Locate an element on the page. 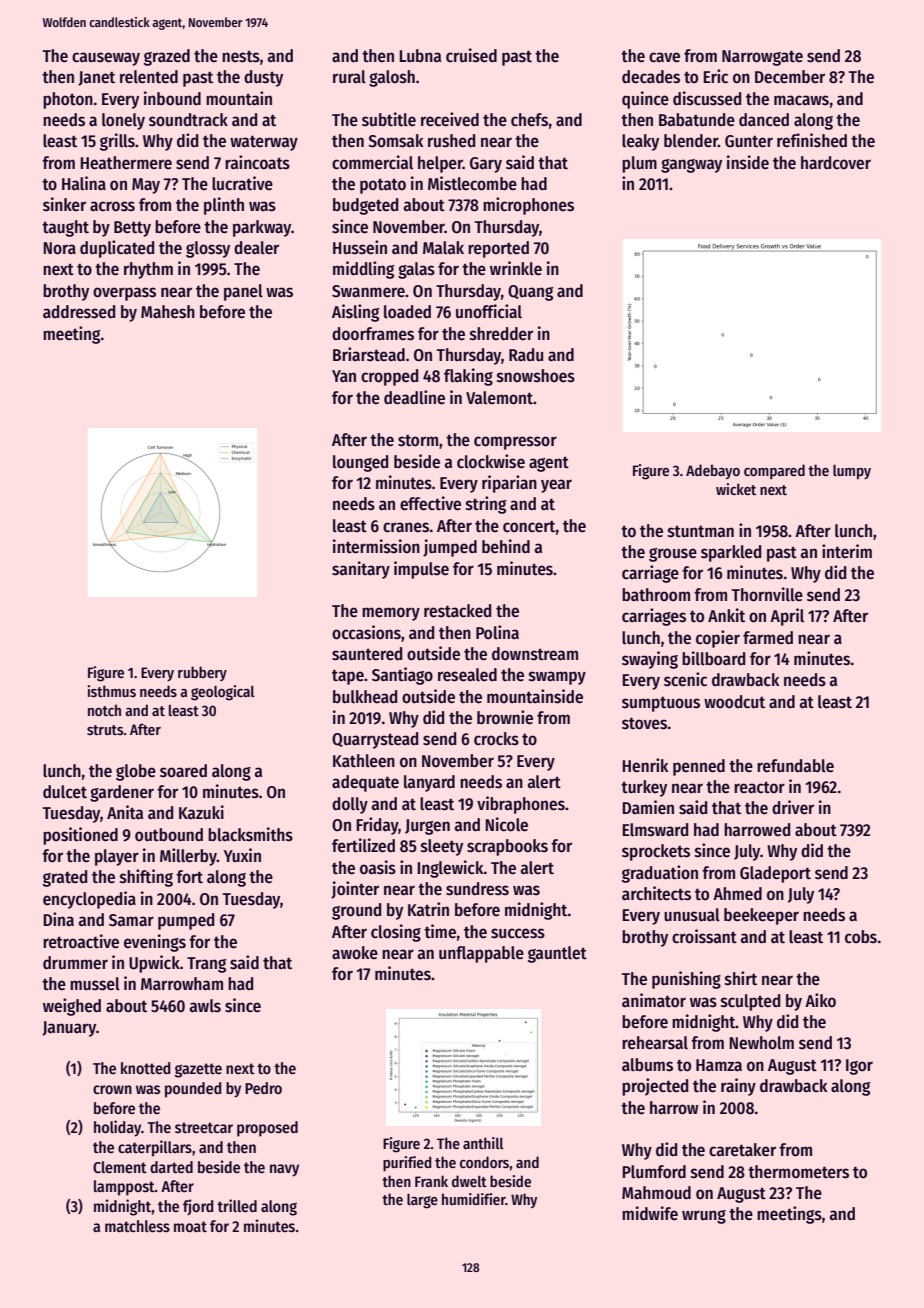  Clement is located at coordinates (120, 1167).
